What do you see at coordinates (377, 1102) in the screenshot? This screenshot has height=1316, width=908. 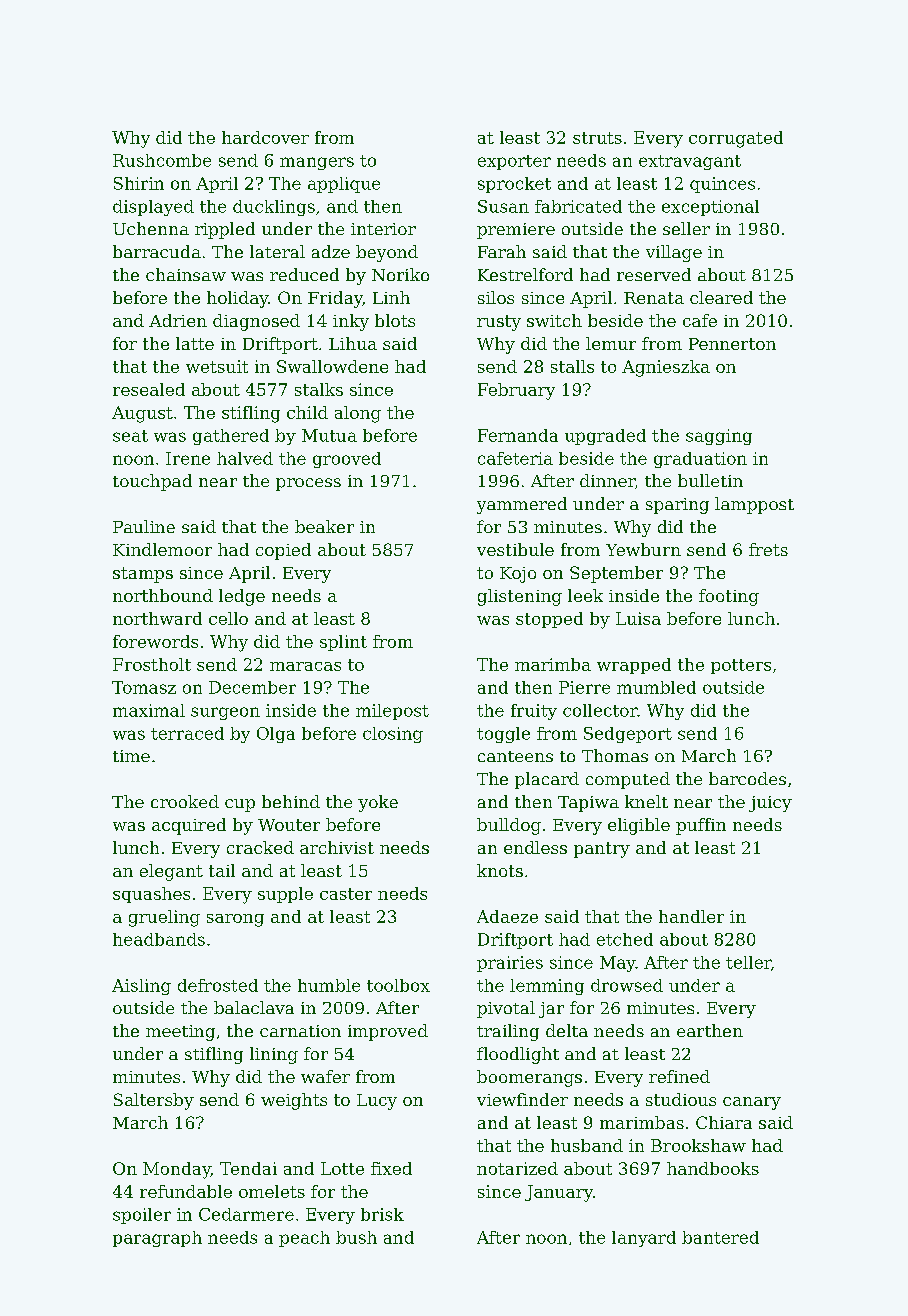 I see `Lucy` at bounding box center [377, 1102].
